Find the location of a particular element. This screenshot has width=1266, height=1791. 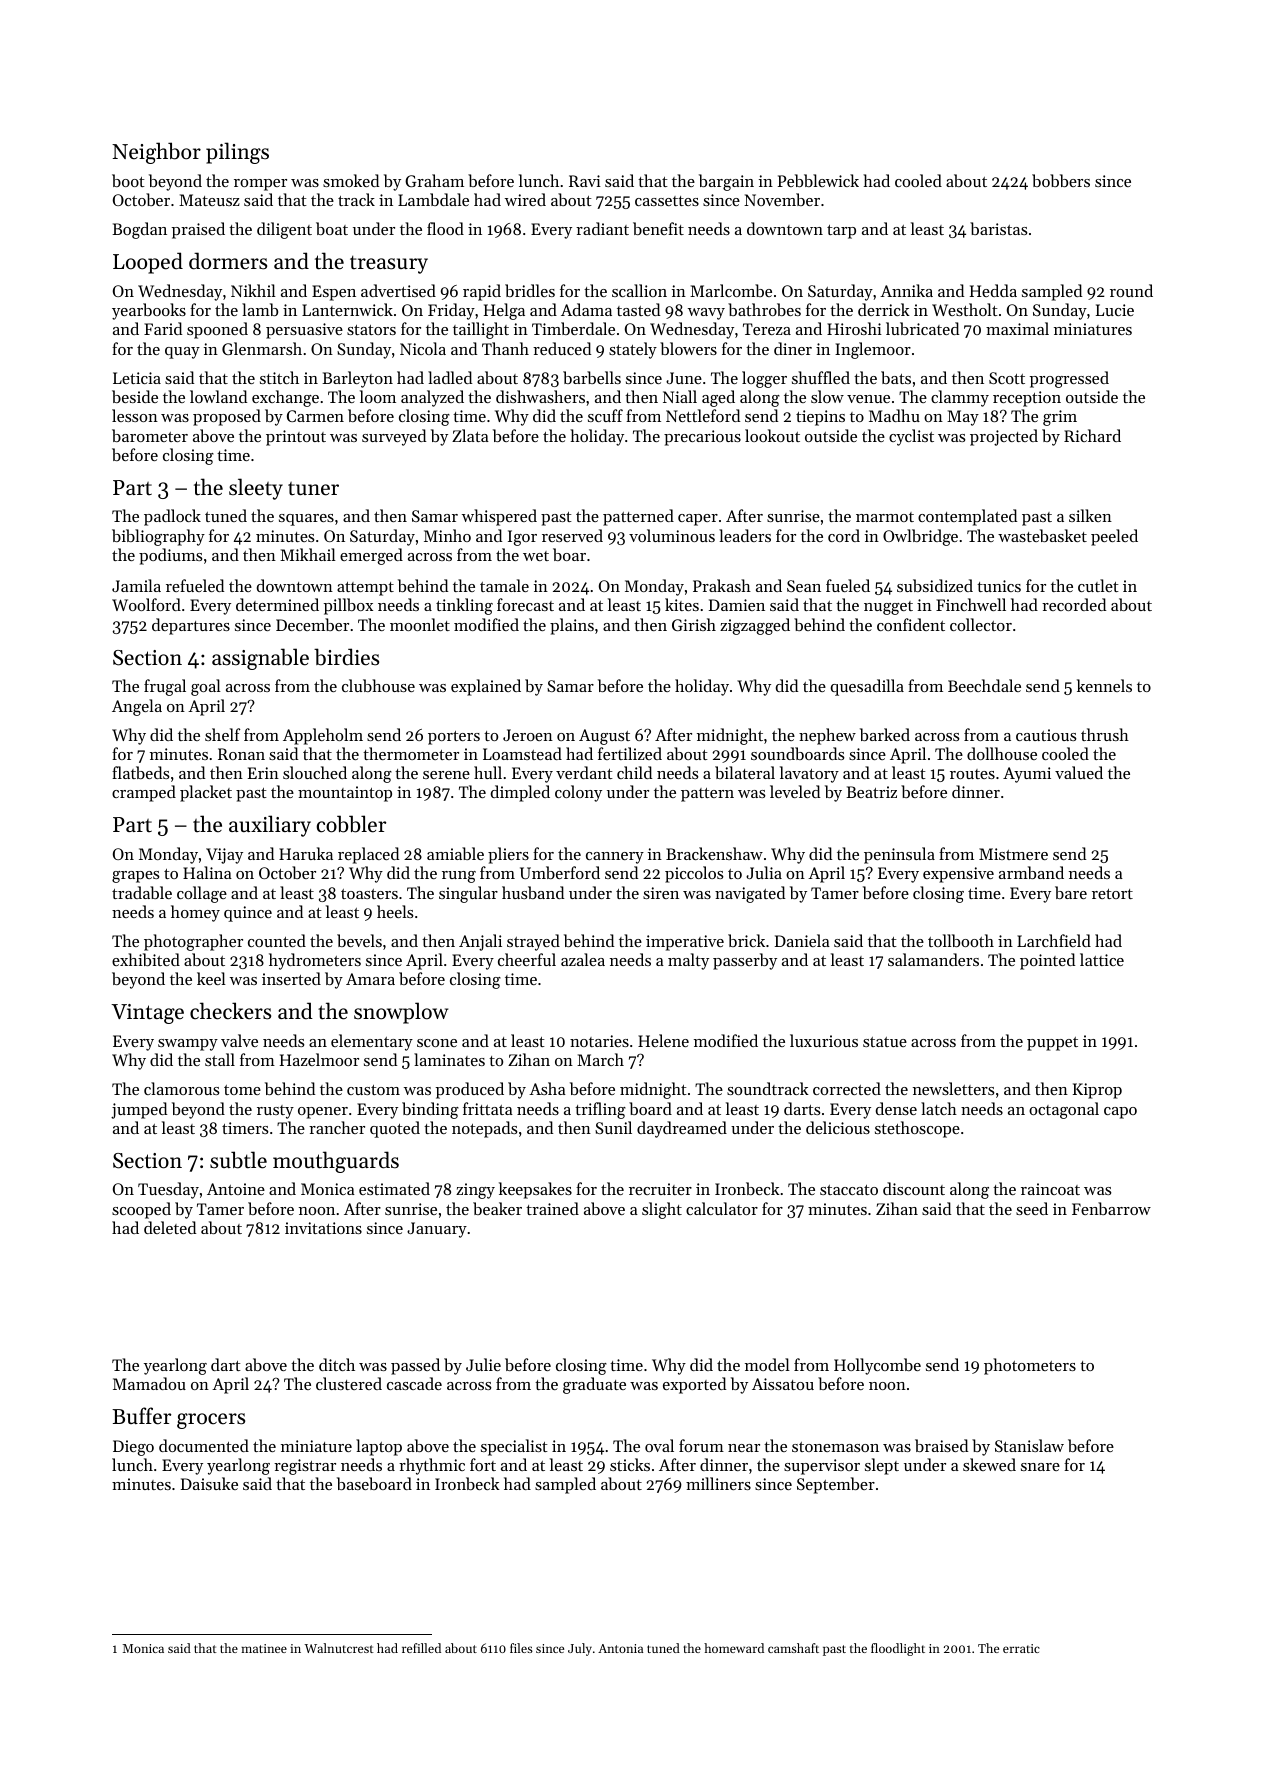

registrar is located at coordinates (305, 1467).
